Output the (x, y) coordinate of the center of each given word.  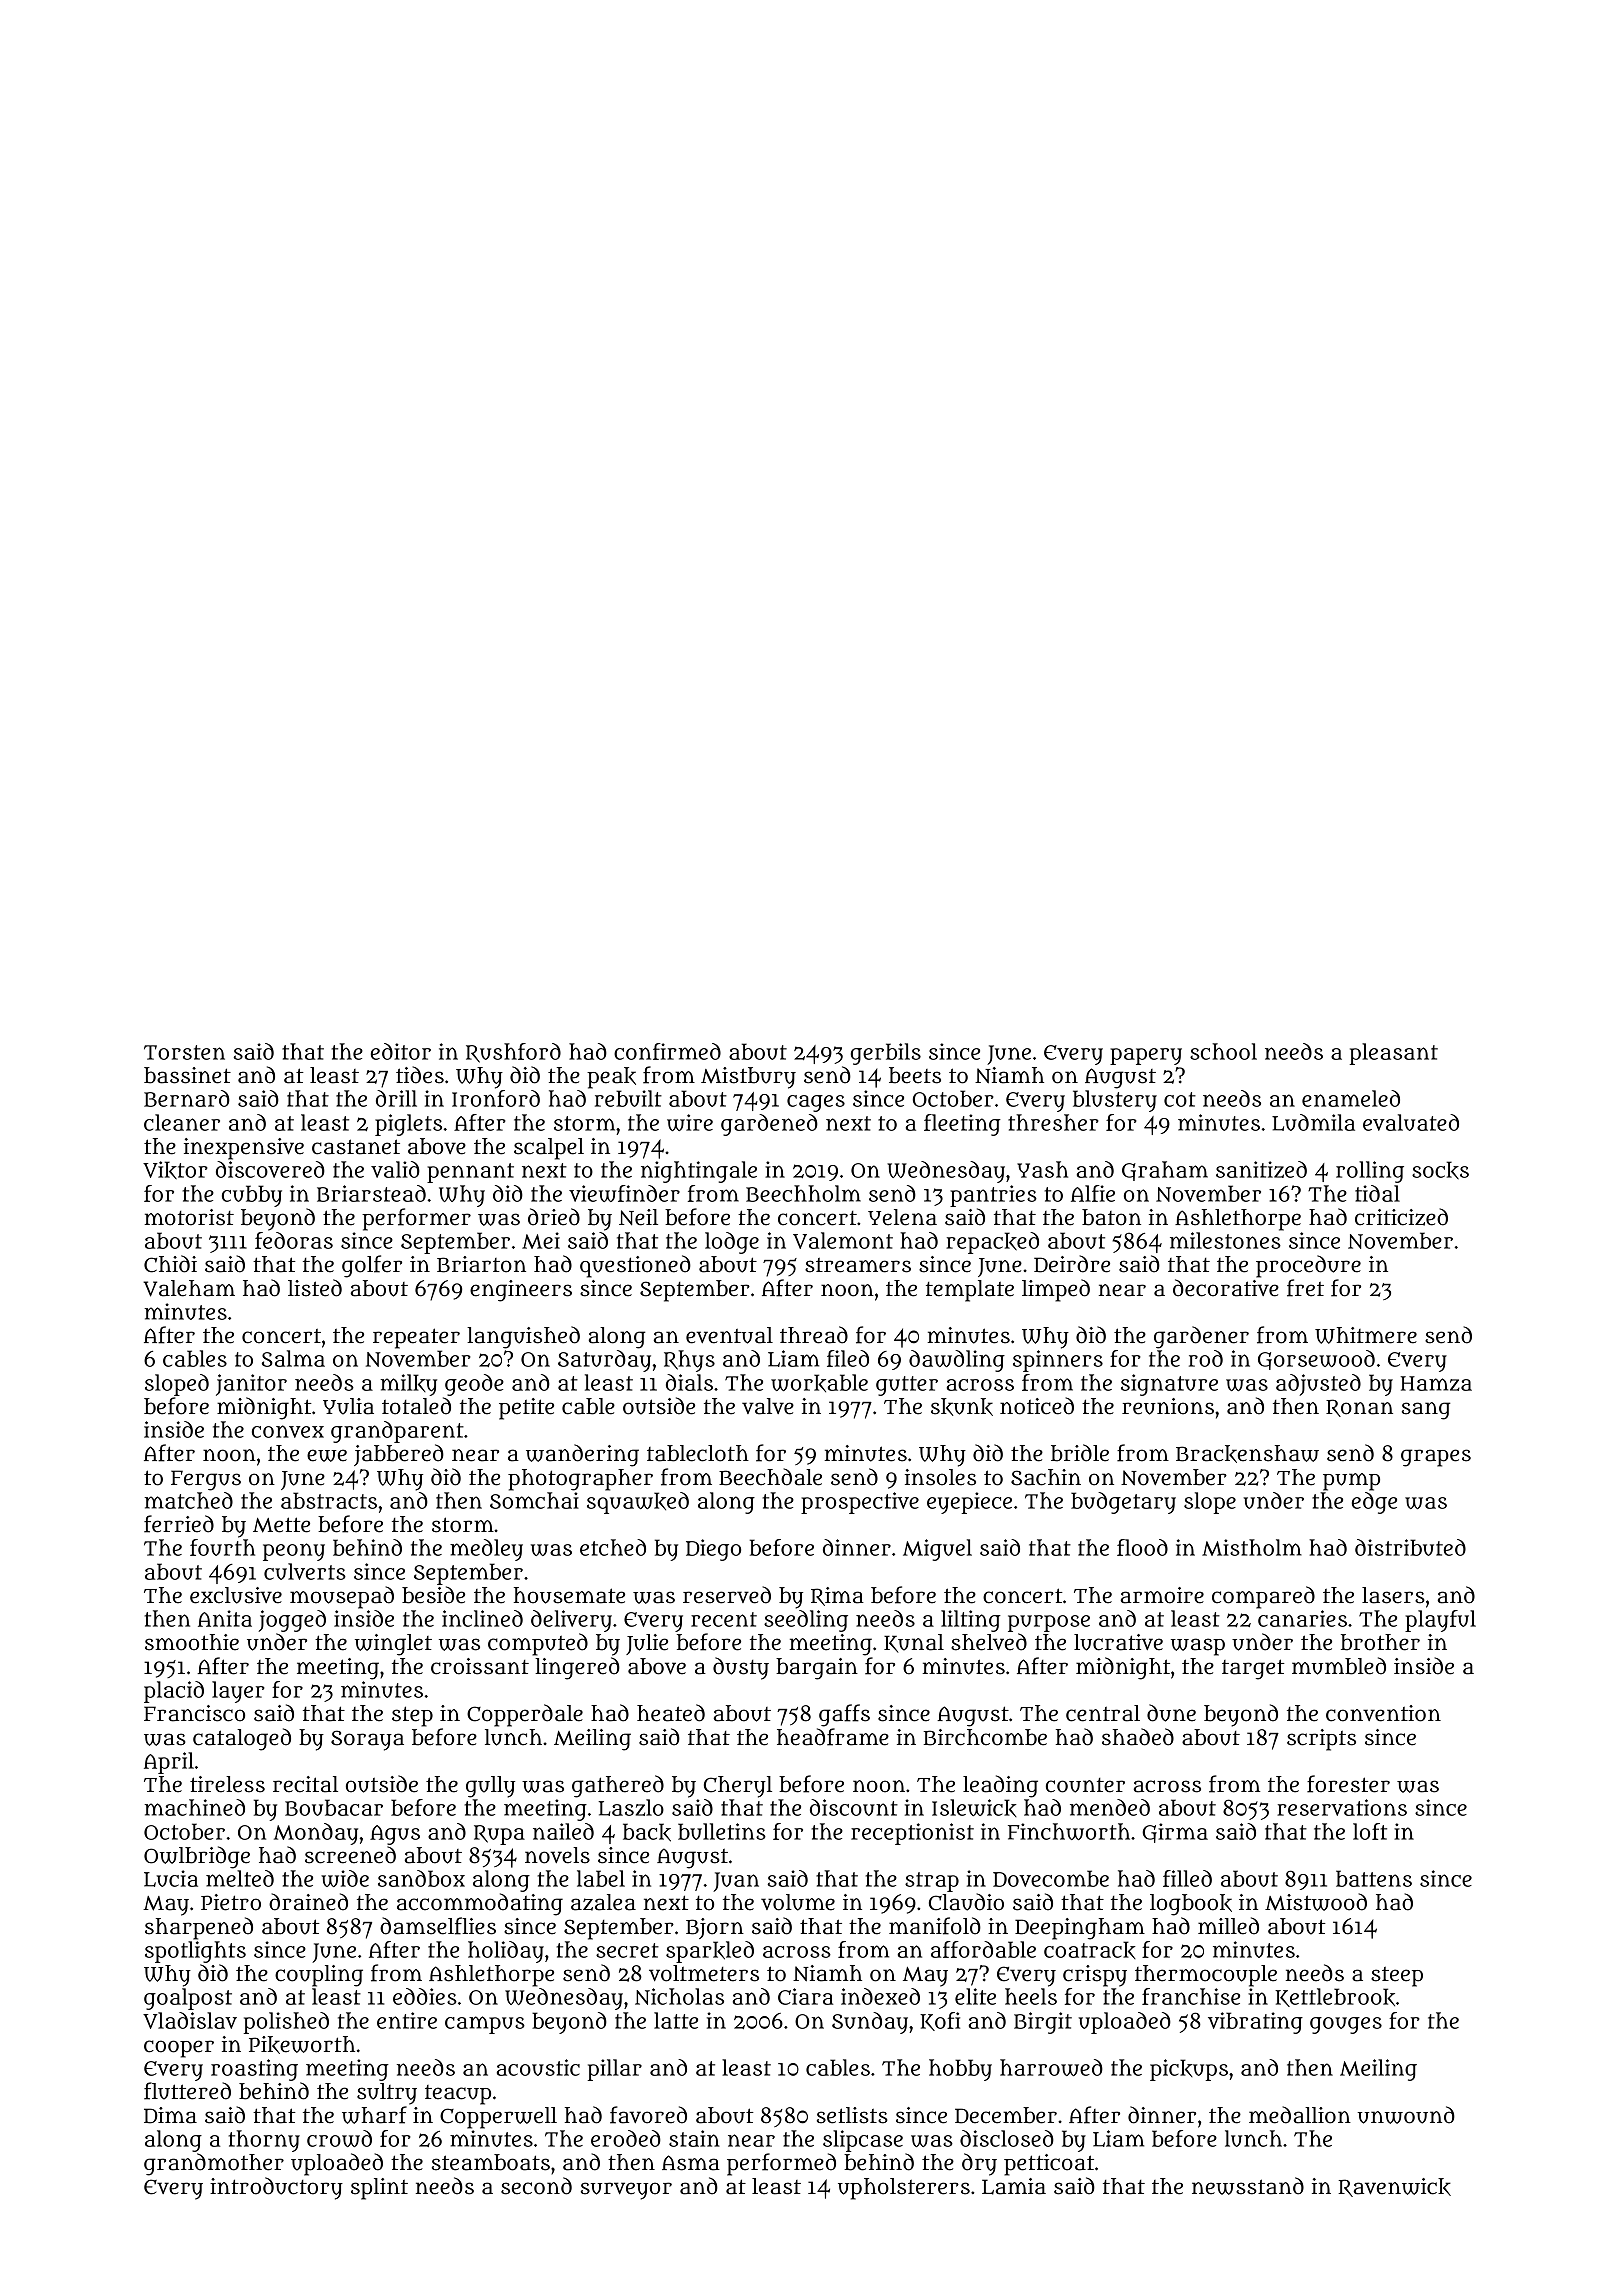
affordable (983, 1949)
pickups (1189, 2070)
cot (1180, 1099)
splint (379, 2189)
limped (1056, 1290)
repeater (416, 1338)
